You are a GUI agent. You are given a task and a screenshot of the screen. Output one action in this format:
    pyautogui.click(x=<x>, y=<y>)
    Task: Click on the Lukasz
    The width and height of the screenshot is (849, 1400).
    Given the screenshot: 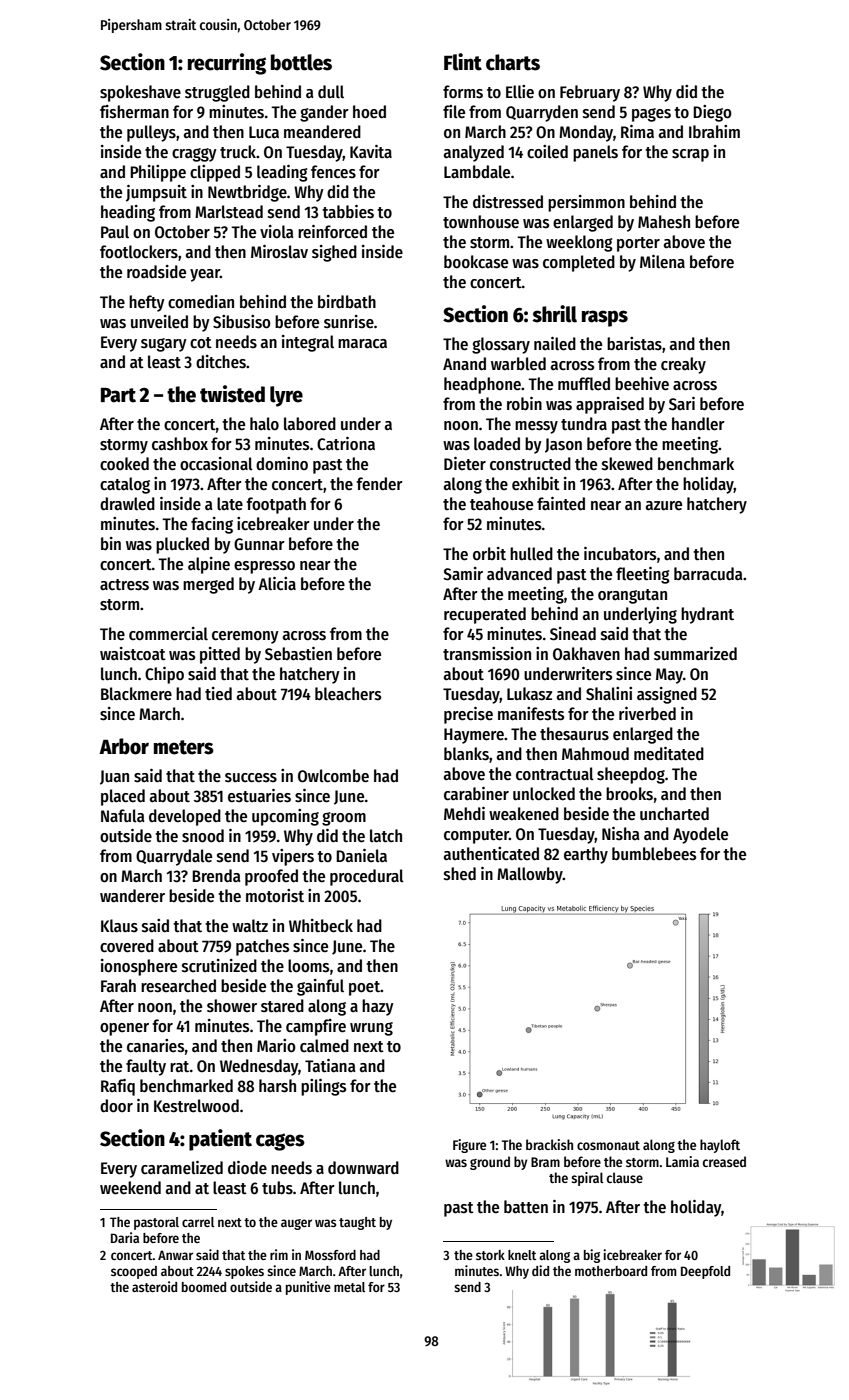 What is the action you would take?
    pyautogui.click(x=529, y=694)
